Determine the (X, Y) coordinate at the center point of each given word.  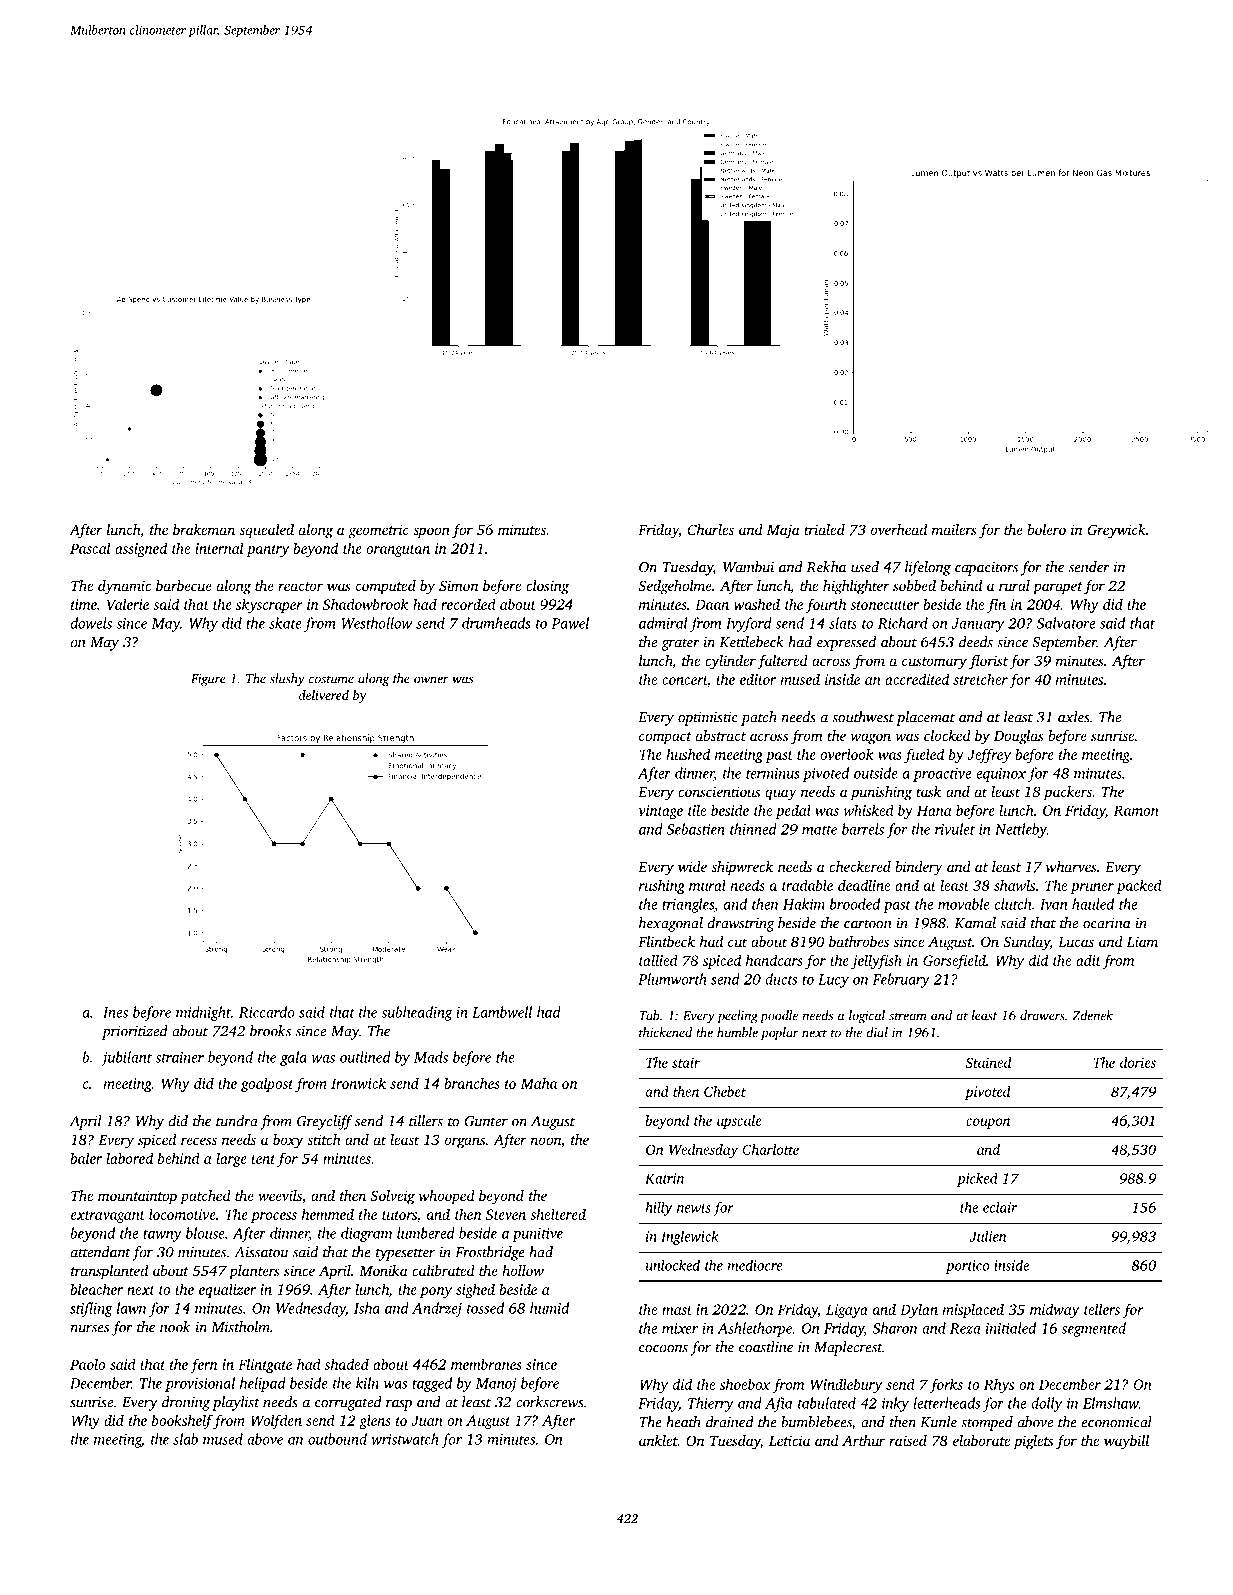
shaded (346, 1364)
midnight (203, 1013)
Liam (1142, 941)
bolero (1046, 529)
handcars (774, 960)
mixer (680, 1328)
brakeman (204, 529)
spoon (431, 533)
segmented (1093, 1329)
